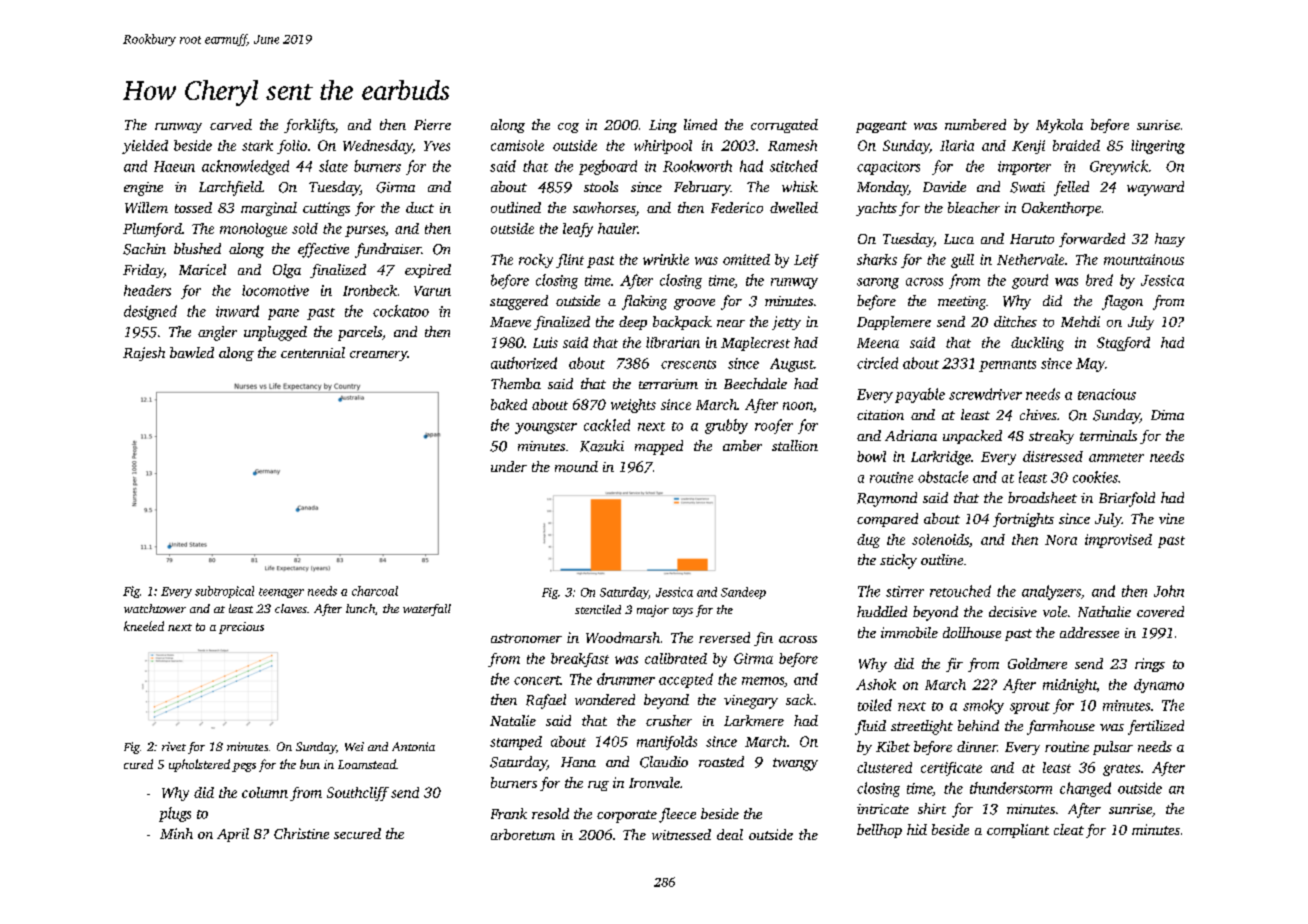 Image resolution: width=1308 pixels, height=924 pixels. Describe the element at coordinates (943, 477) in the screenshot. I see `obstacle` at that location.
